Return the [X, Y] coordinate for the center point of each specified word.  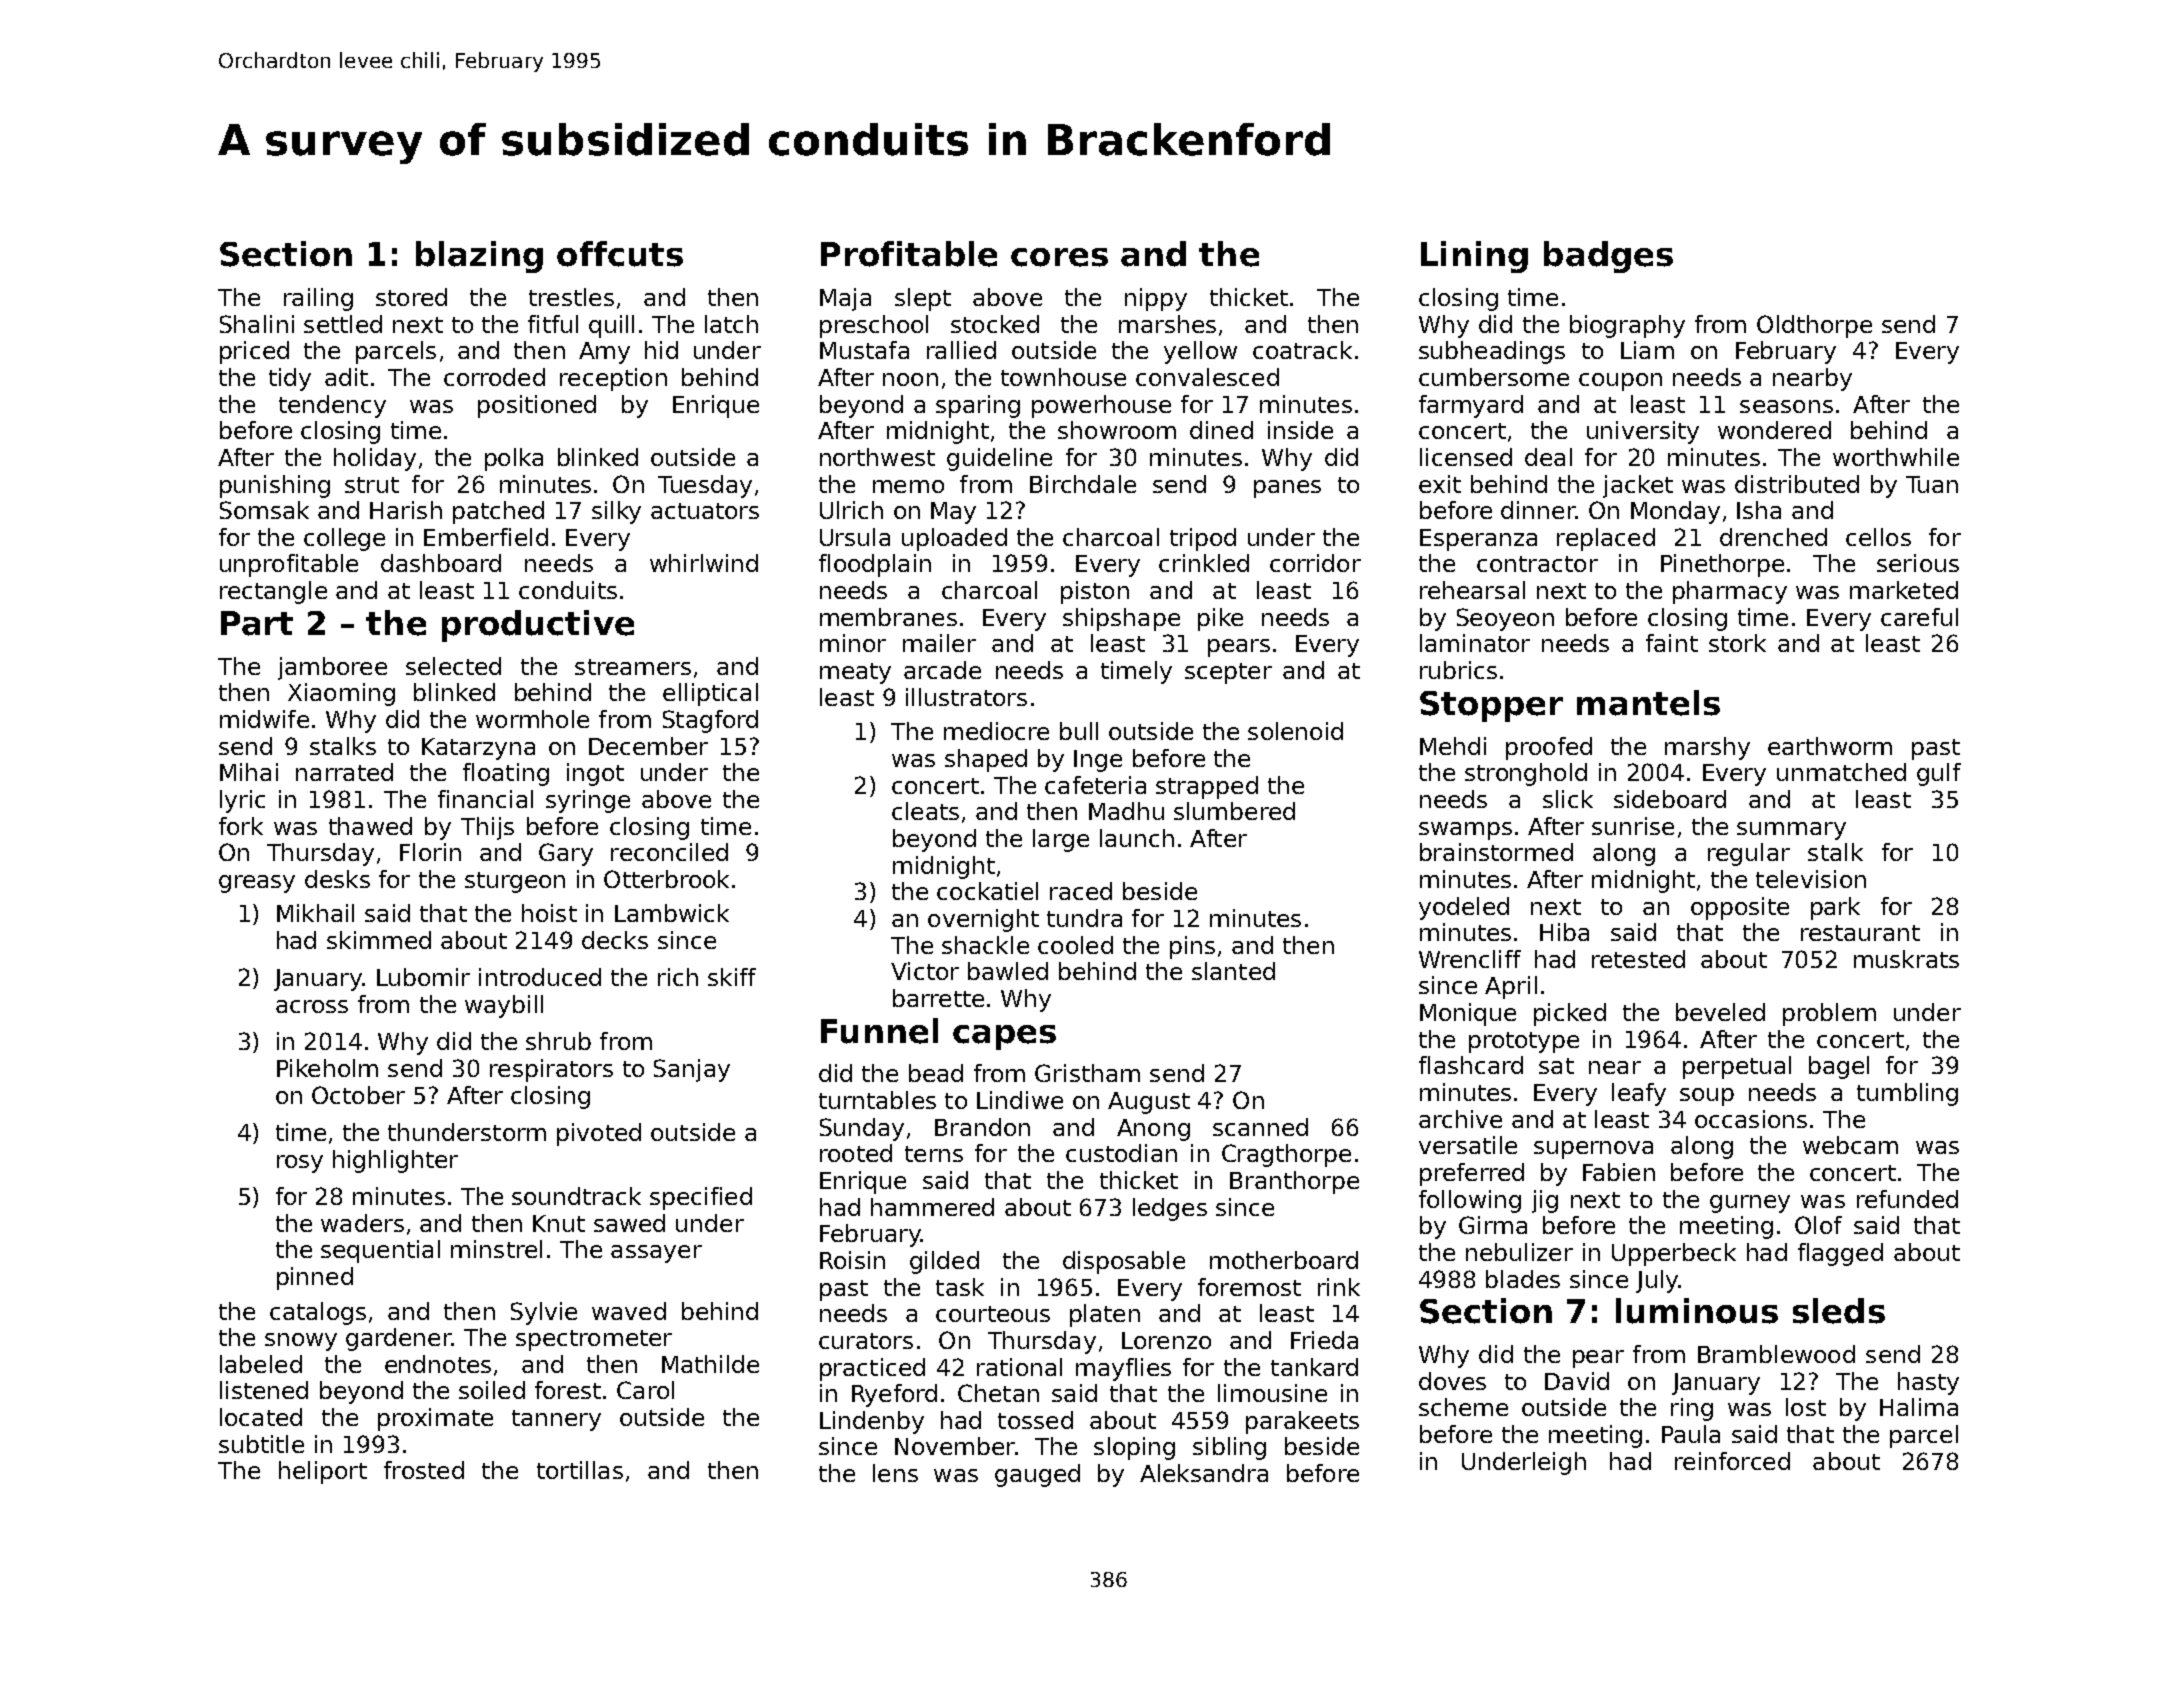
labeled [261, 1364]
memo [908, 486]
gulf [1939, 774]
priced [254, 352]
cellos [1878, 537]
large [1061, 840]
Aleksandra [1204, 1473]
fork [241, 826]
